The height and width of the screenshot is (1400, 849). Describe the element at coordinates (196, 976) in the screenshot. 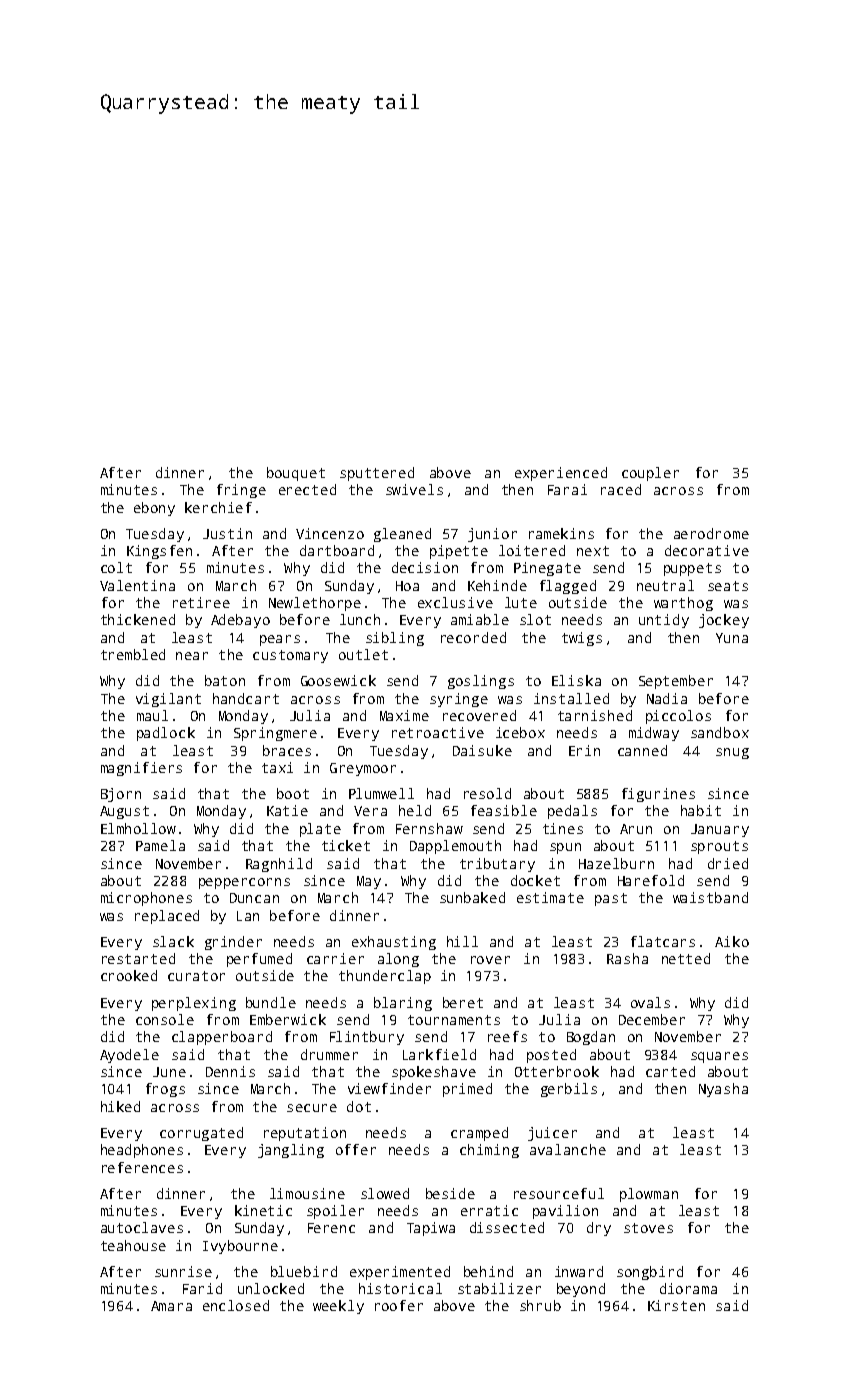

I see `curator` at that location.
